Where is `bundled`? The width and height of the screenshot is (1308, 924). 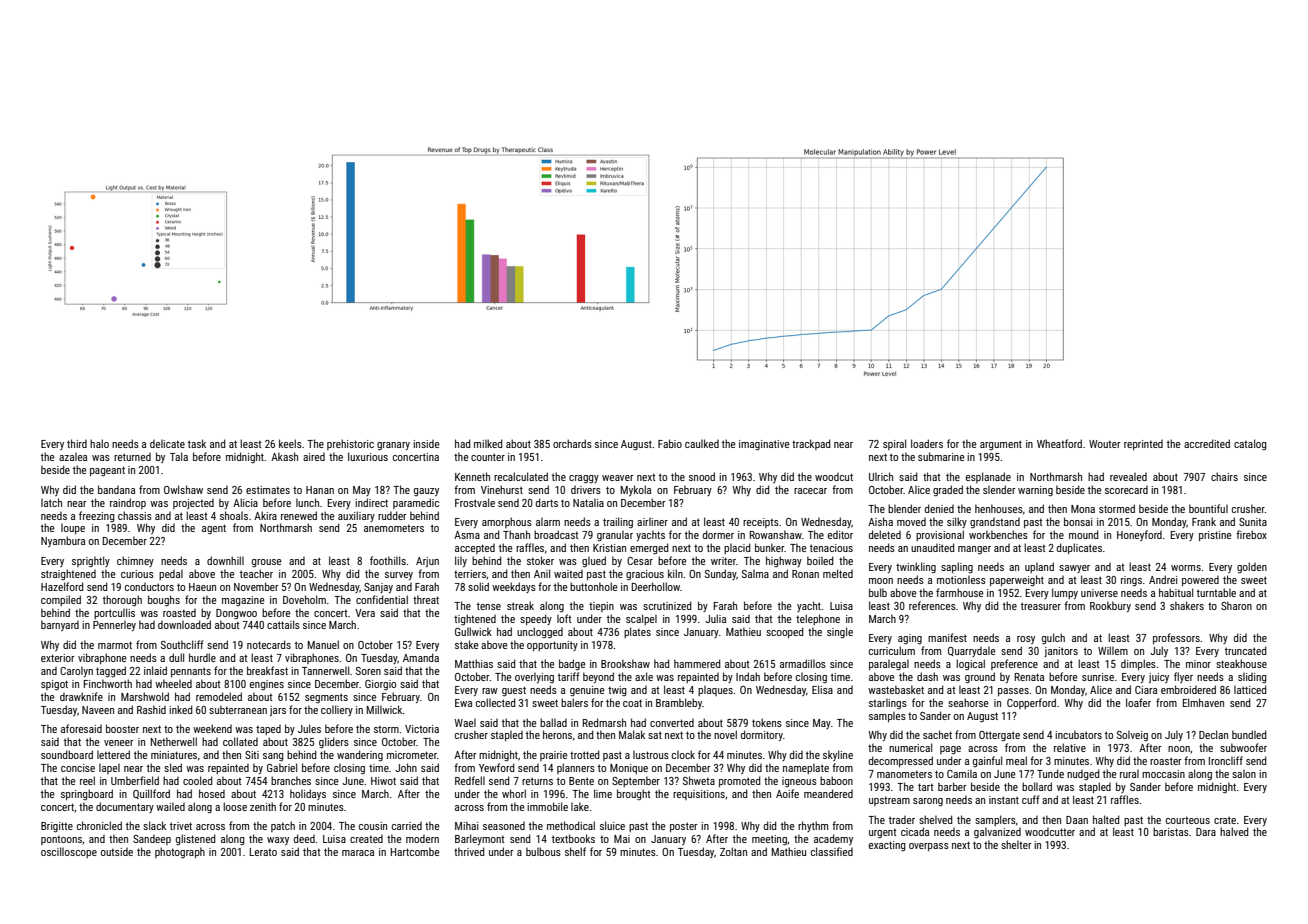
bundled is located at coordinates (1249, 734).
